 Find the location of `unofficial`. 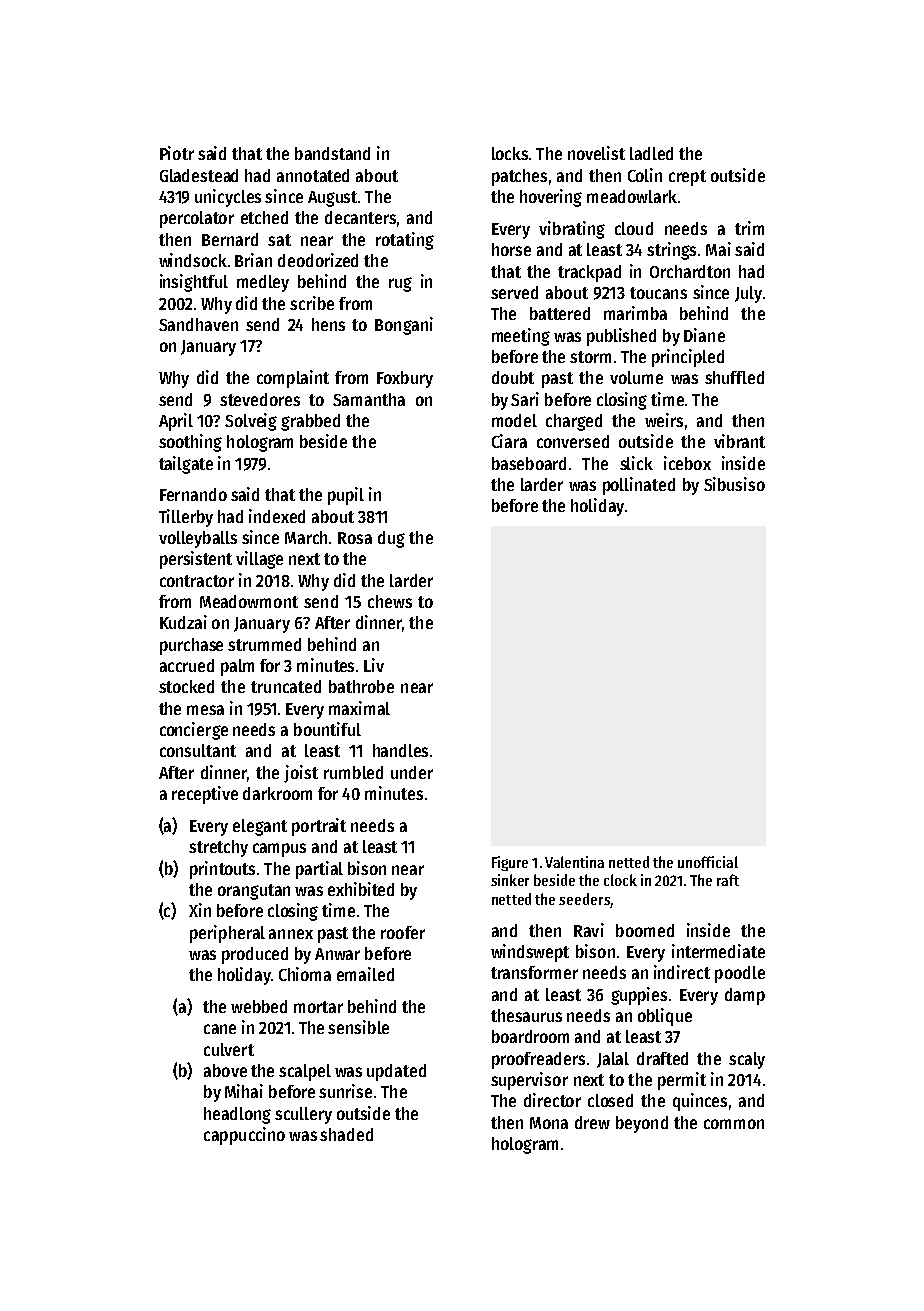

unofficial is located at coordinates (708, 862).
